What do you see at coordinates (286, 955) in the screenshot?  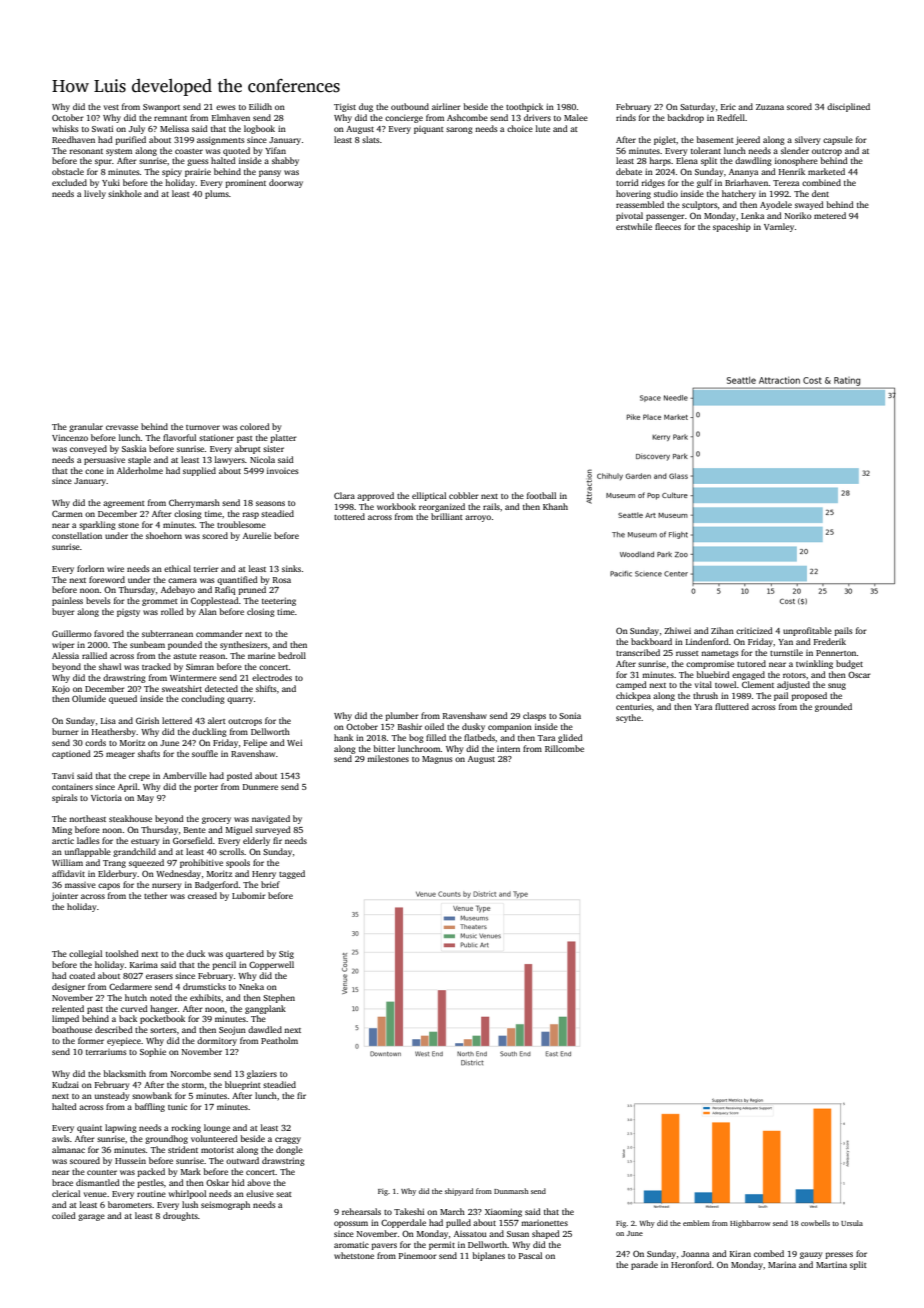 I see `Stig` at bounding box center [286, 955].
